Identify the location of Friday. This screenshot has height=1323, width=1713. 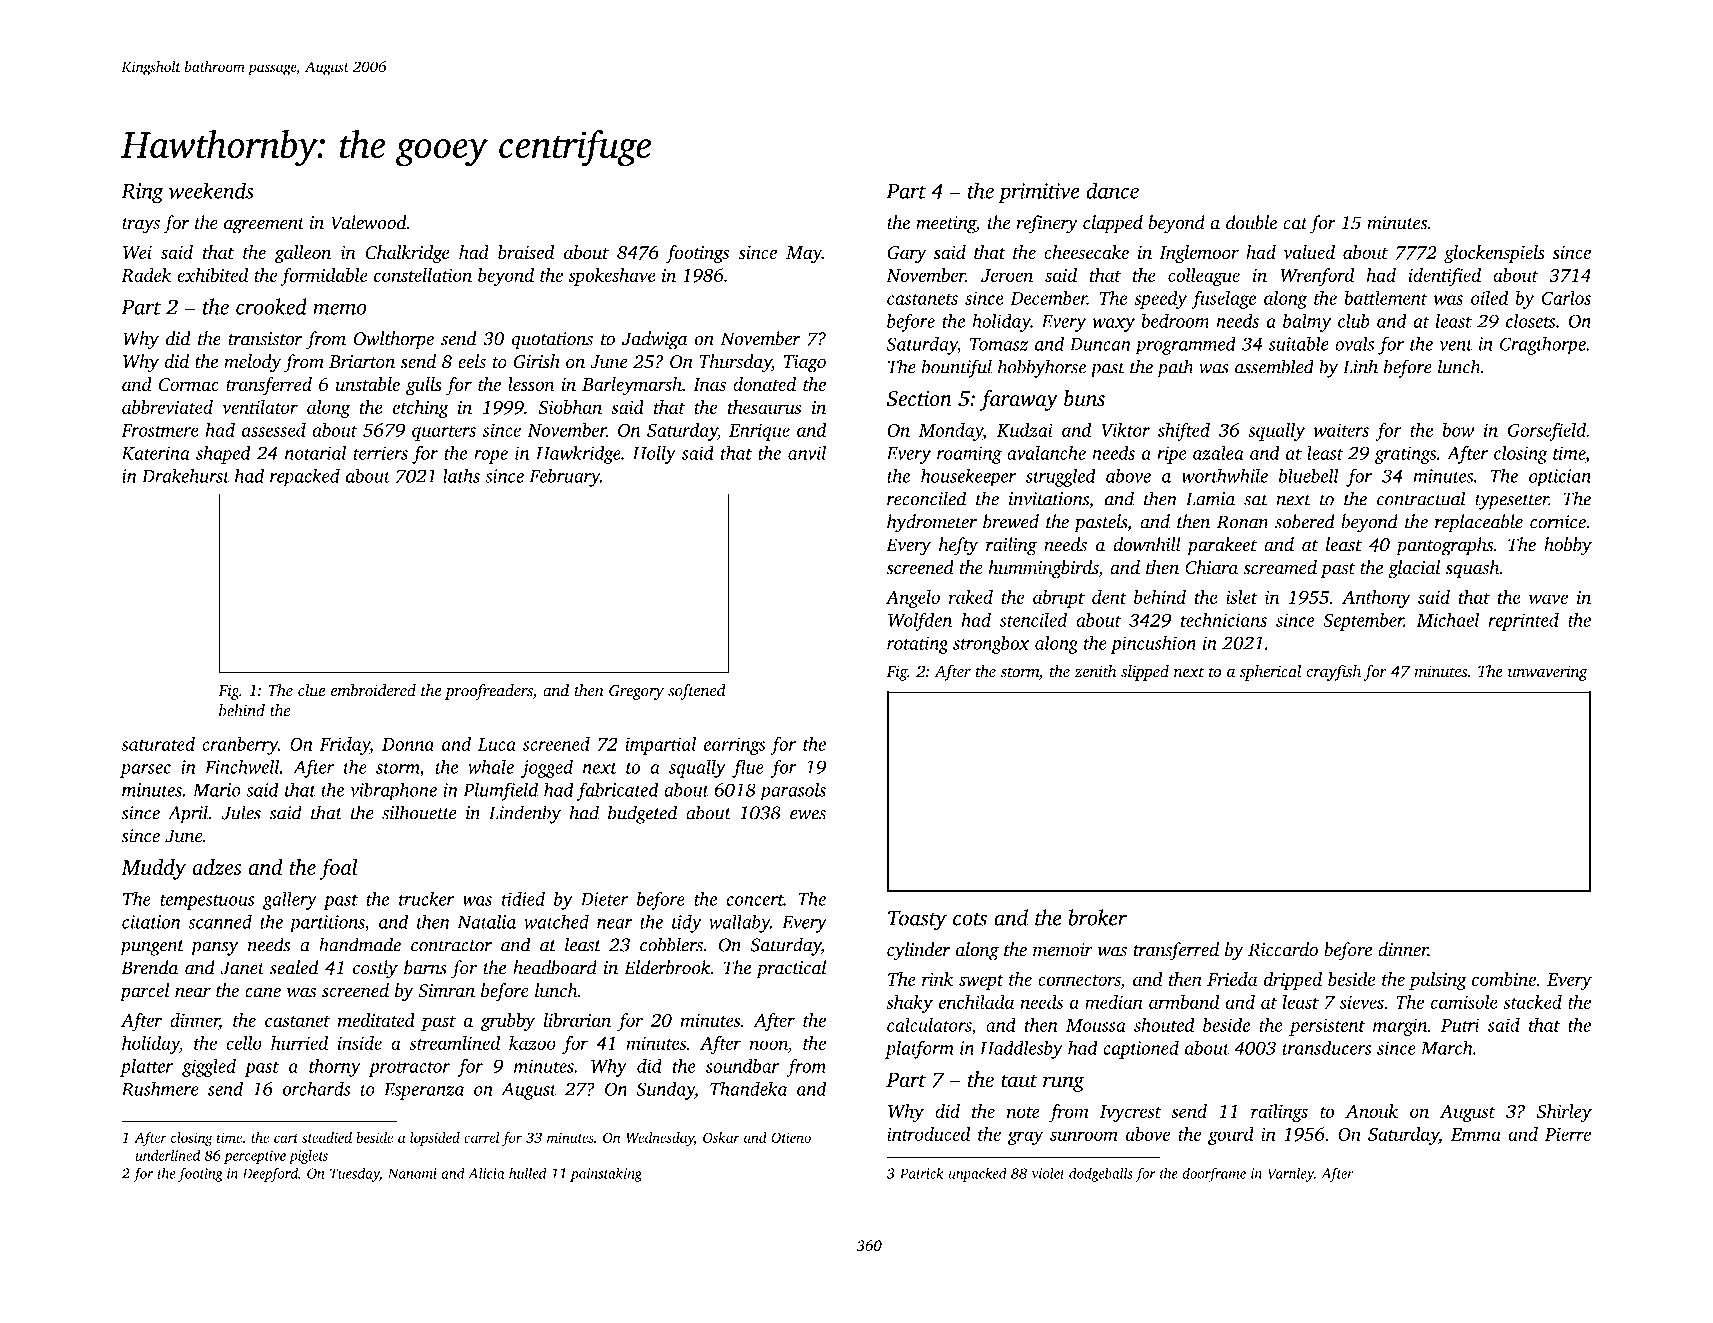
(344, 746).
